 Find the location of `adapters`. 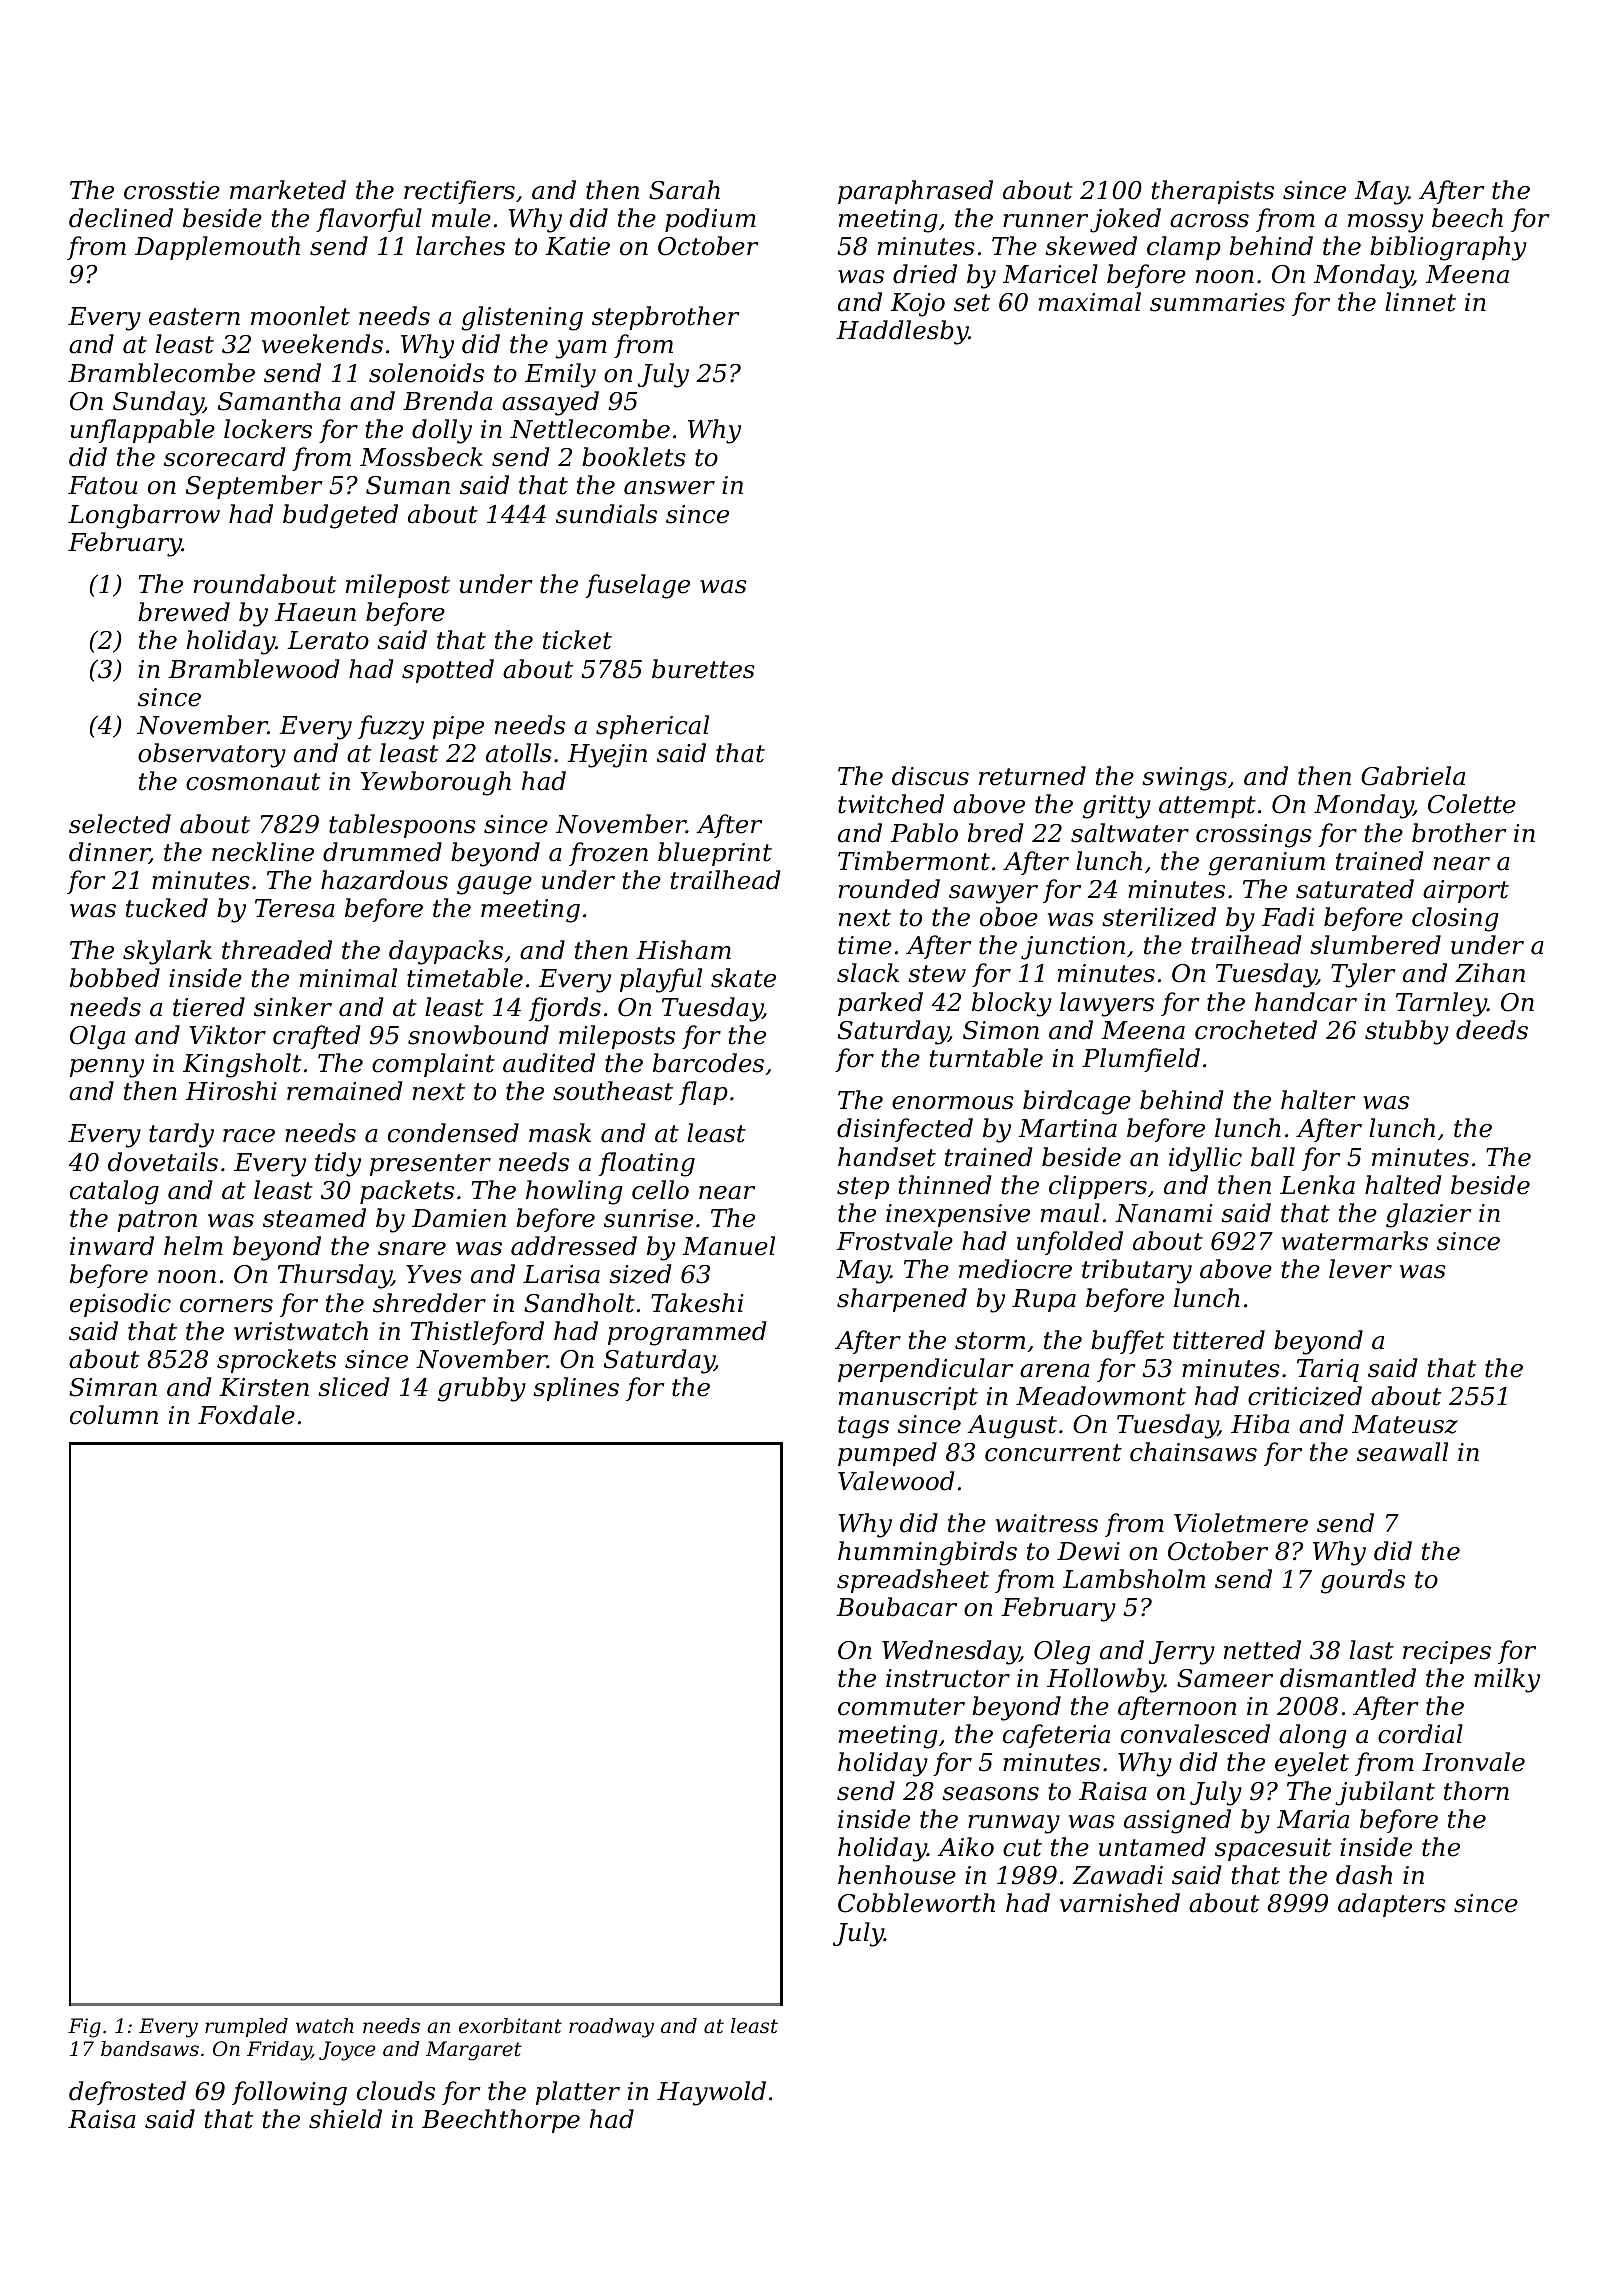

adapters is located at coordinates (1392, 1905).
